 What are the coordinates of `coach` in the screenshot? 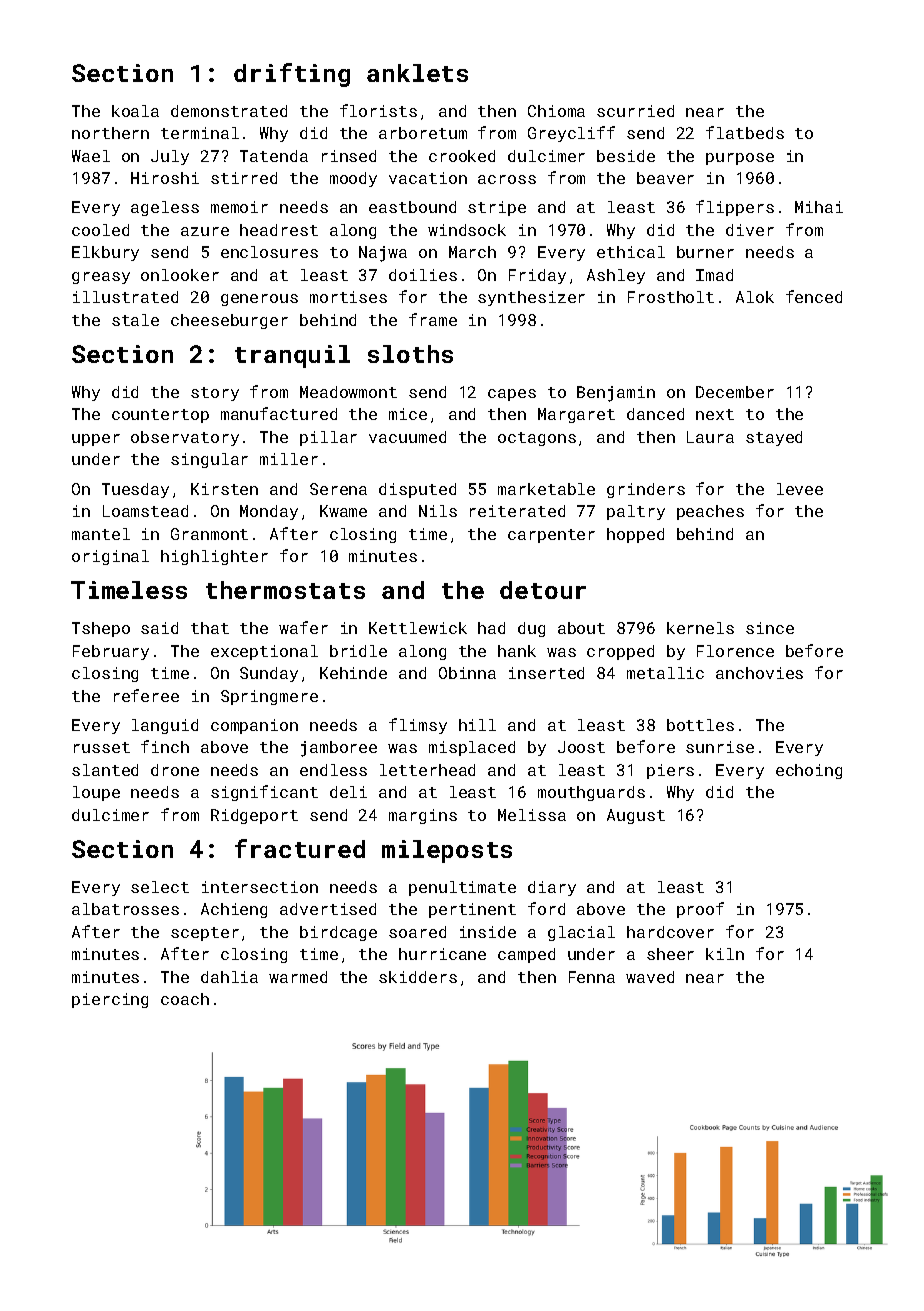 It's located at (185, 999).
